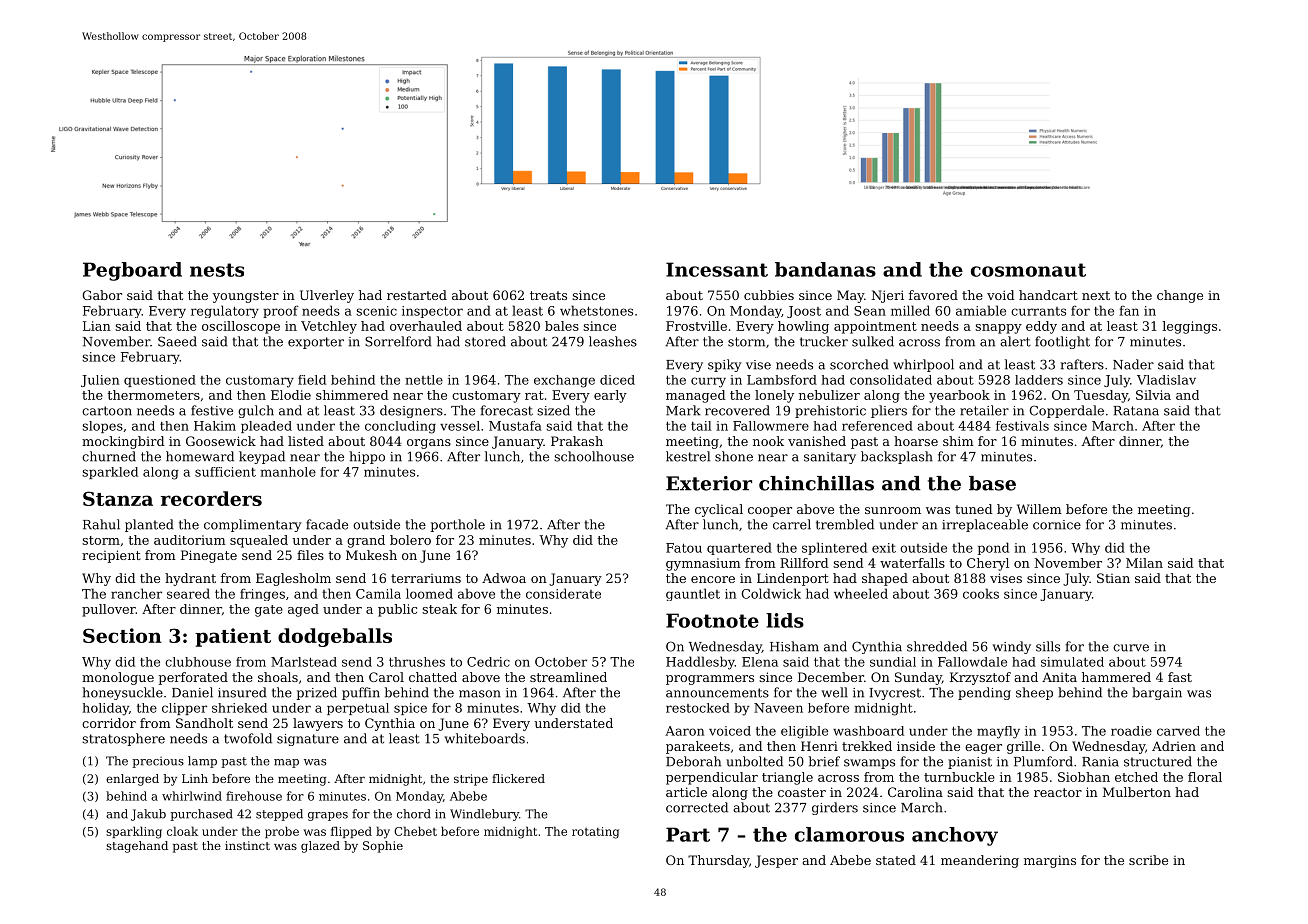  What do you see at coordinates (1113, 578) in the screenshot?
I see `Stian` at bounding box center [1113, 578].
